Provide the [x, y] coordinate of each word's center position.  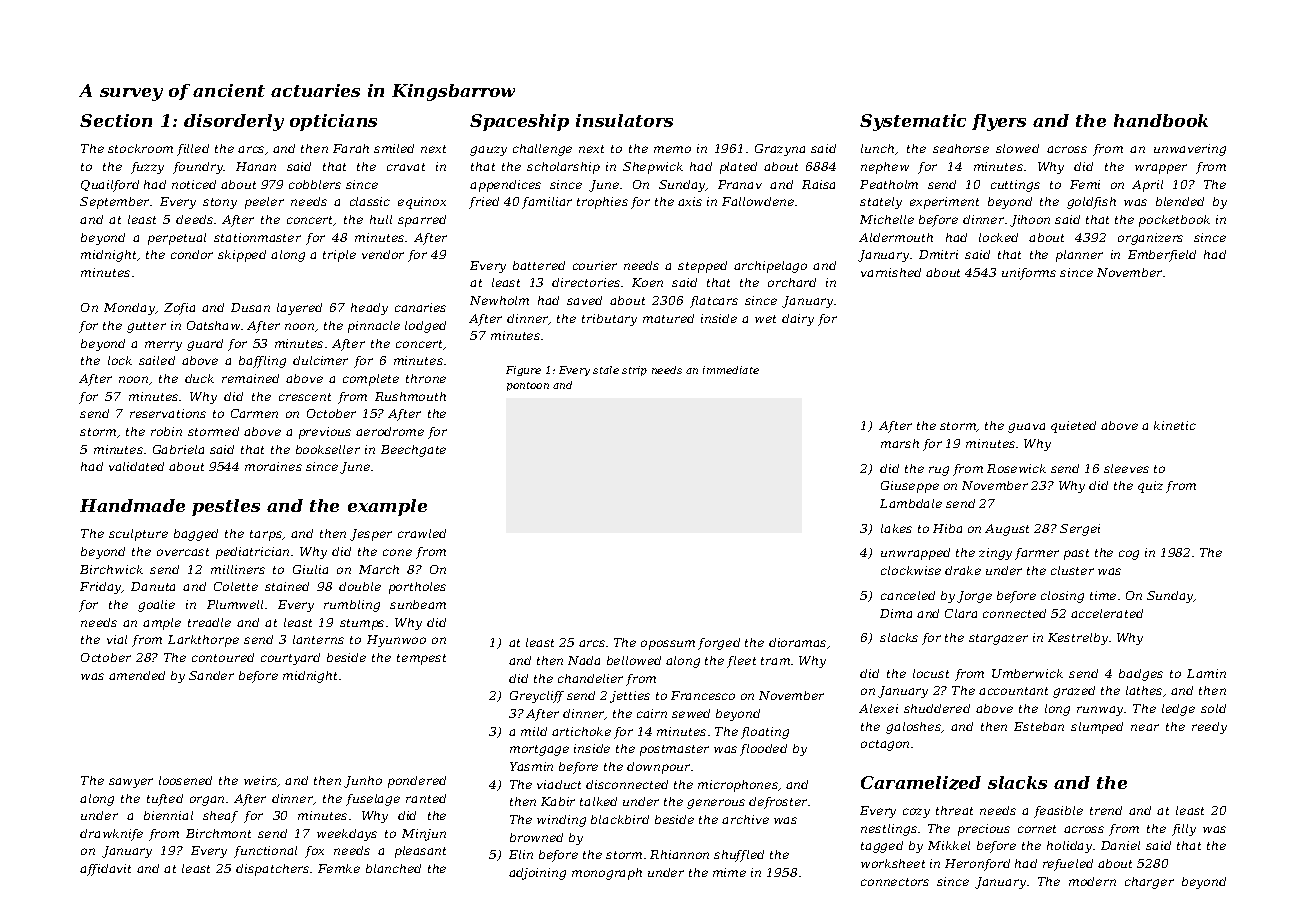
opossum [668, 645]
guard [205, 345]
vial [117, 639]
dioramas [797, 642]
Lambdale [911, 503]
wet [765, 319]
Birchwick [111, 569]
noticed [194, 184]
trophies [602, 203]
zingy [995, 554]
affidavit [105, 870]
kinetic [1175, 425]
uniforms [1029, 274]
